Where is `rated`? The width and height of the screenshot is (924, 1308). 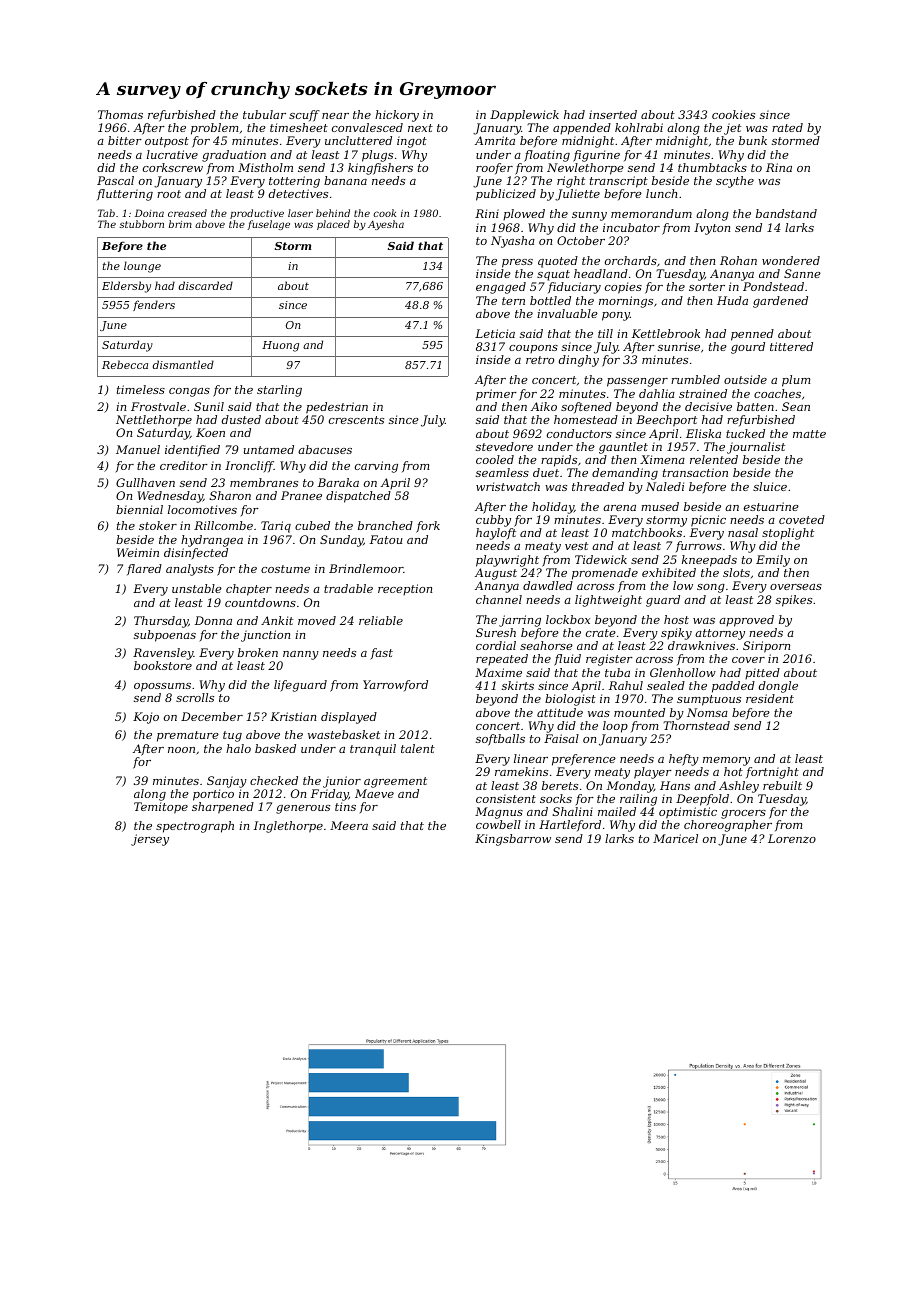
rated is located at coordinates (787, 127).
